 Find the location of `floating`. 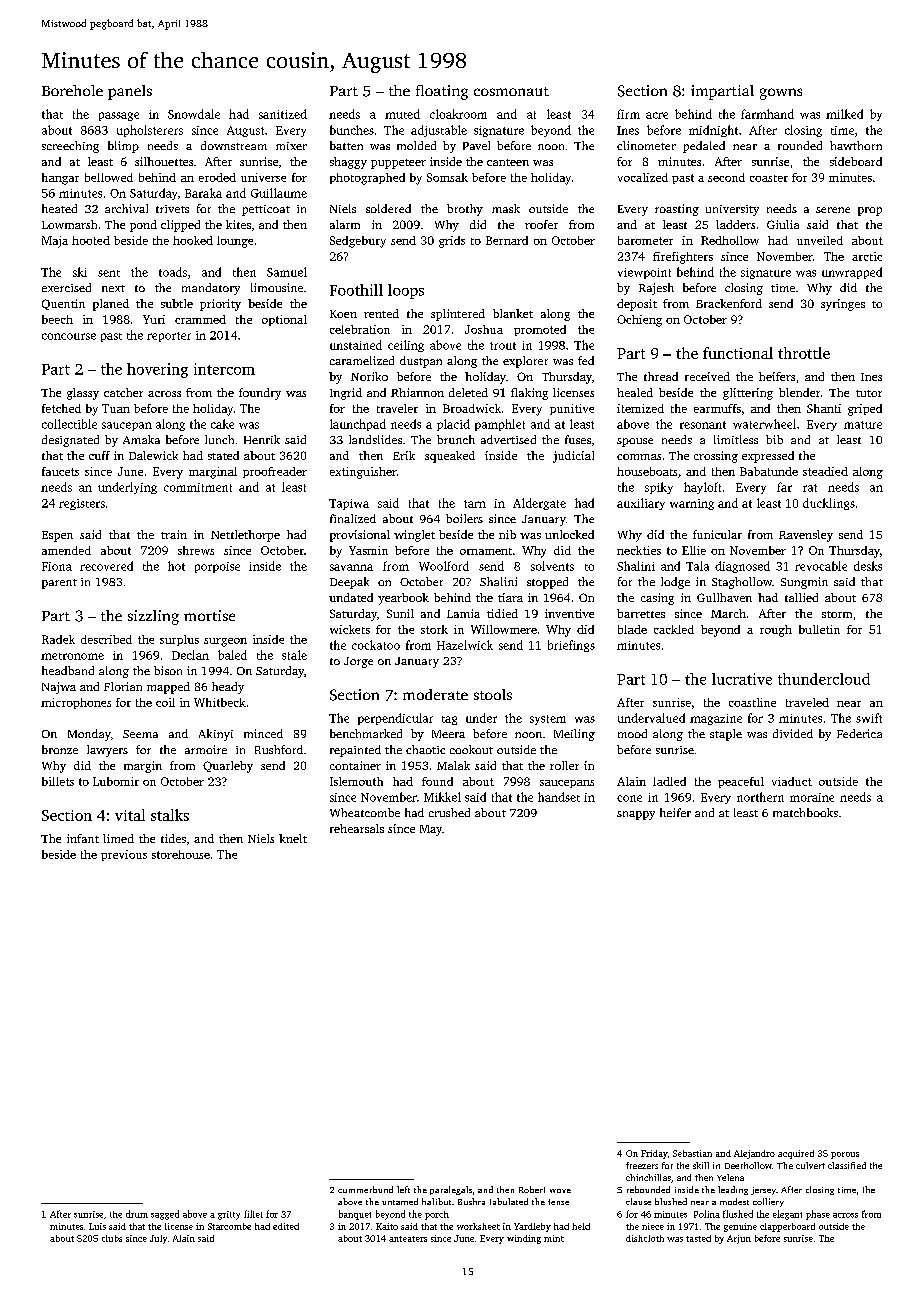

floating is located at coordinates (442, 92).
